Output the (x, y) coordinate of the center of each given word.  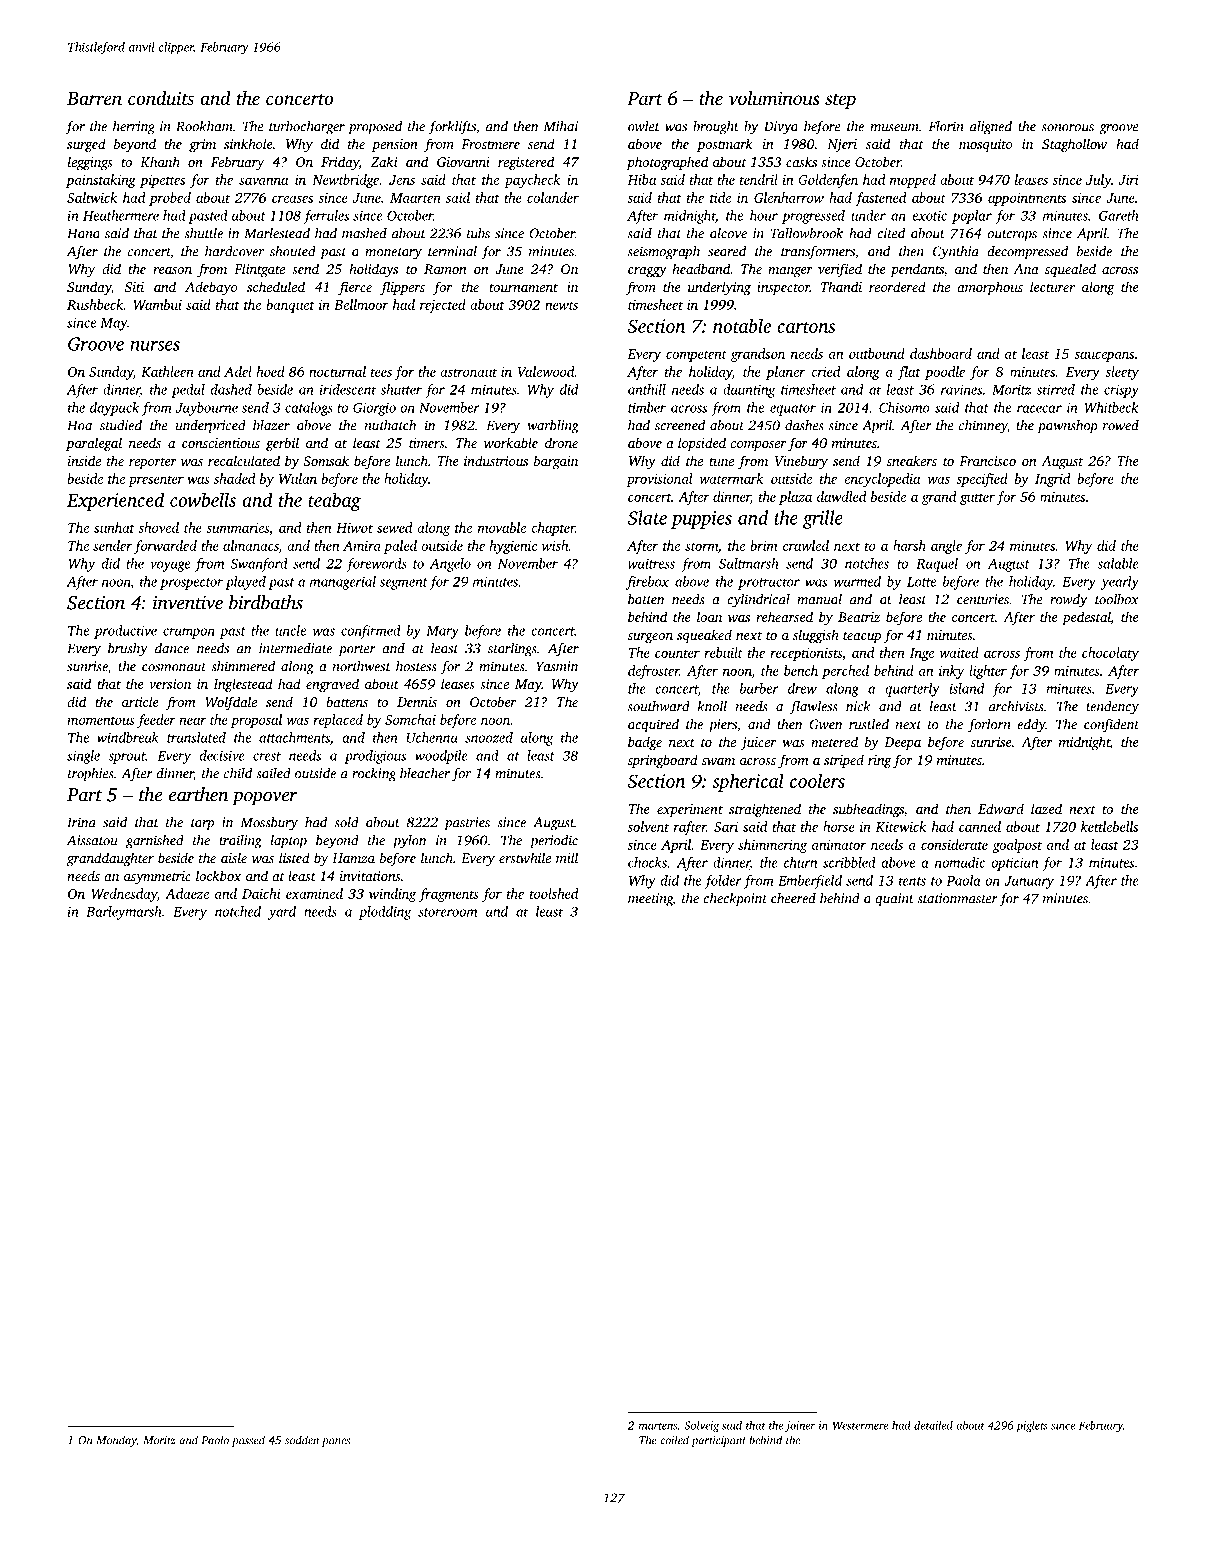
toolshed (554, 893)
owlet (644, 126)
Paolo (215, 1440)
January (1029, 882)
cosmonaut (174, 667)
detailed (933, 1425)
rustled (869, 724)
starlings (512, 650)
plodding (385, 913)
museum (894, 128)
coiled (674, 1440)
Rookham (204, 126)
